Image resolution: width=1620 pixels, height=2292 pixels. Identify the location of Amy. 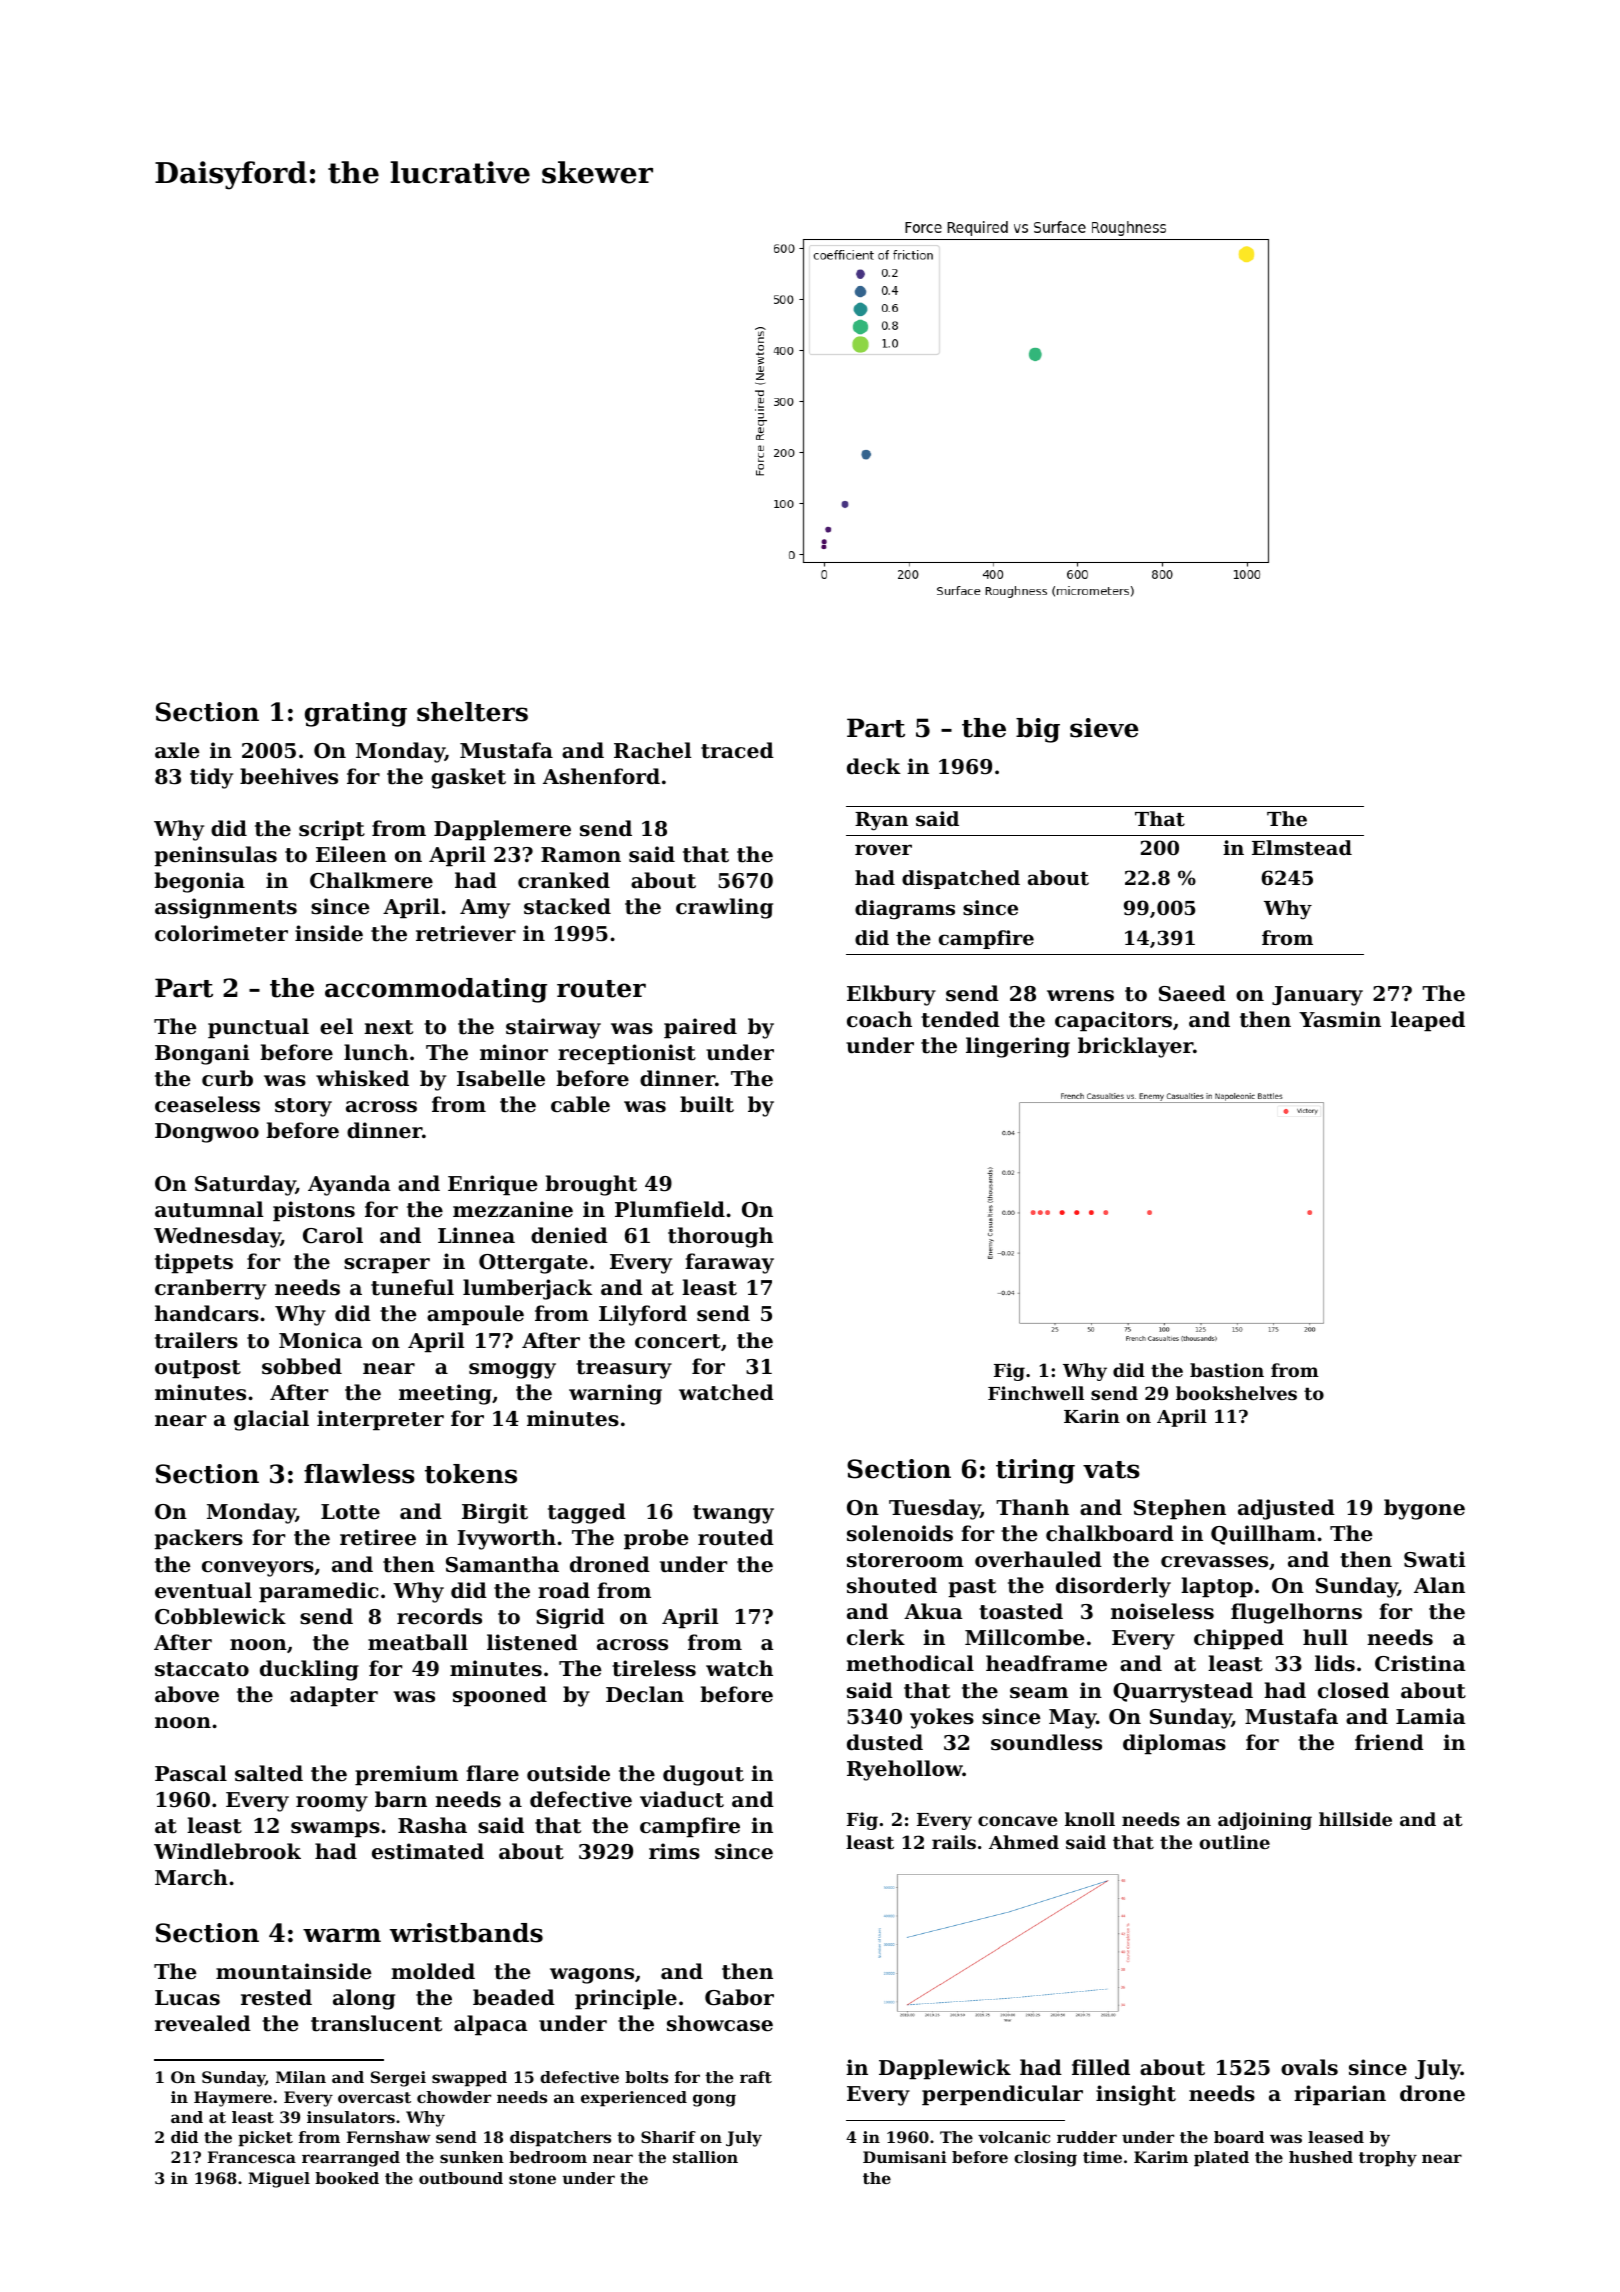
(485, 909).
